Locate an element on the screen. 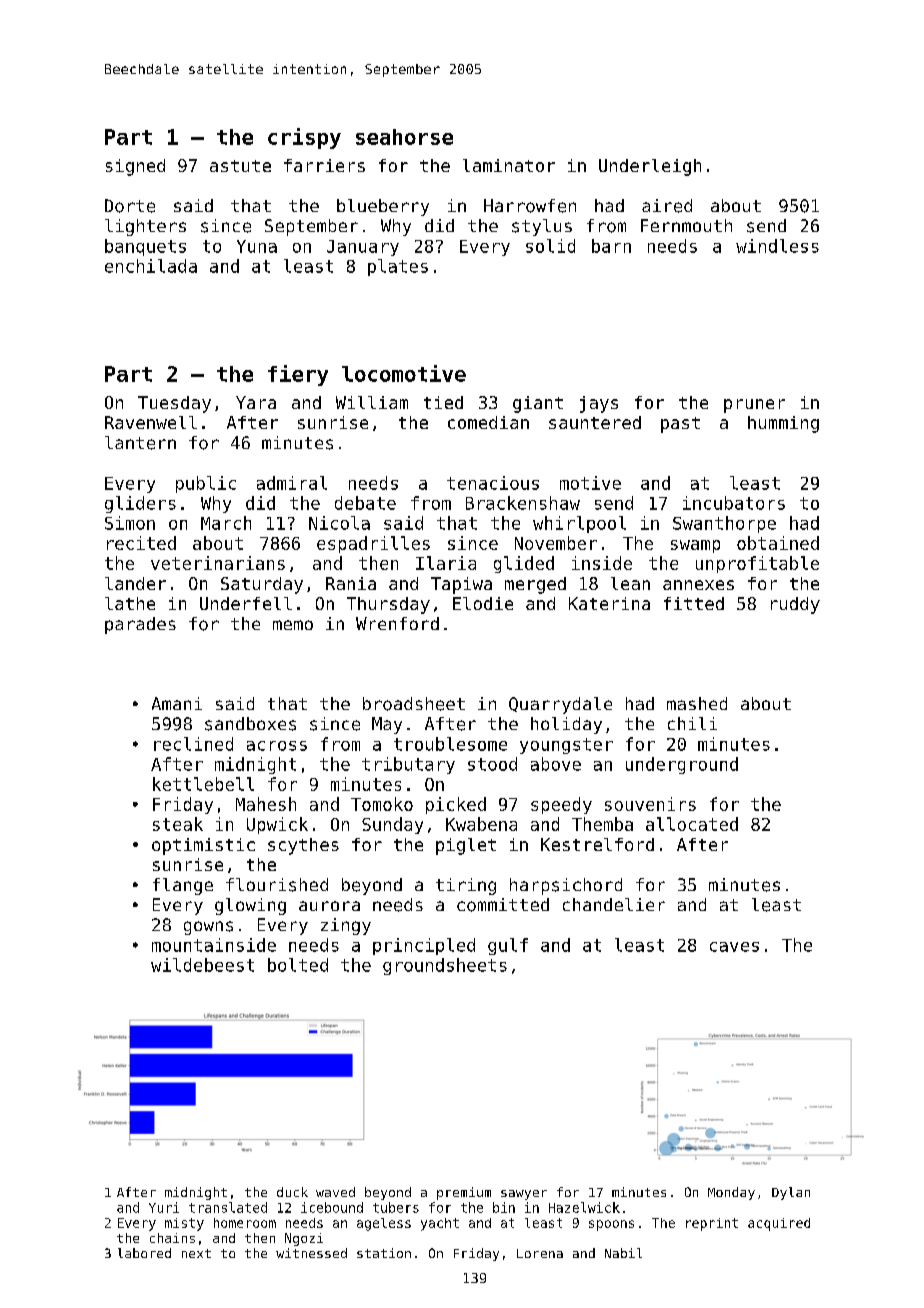  past is located at coordinates (680, 425).
